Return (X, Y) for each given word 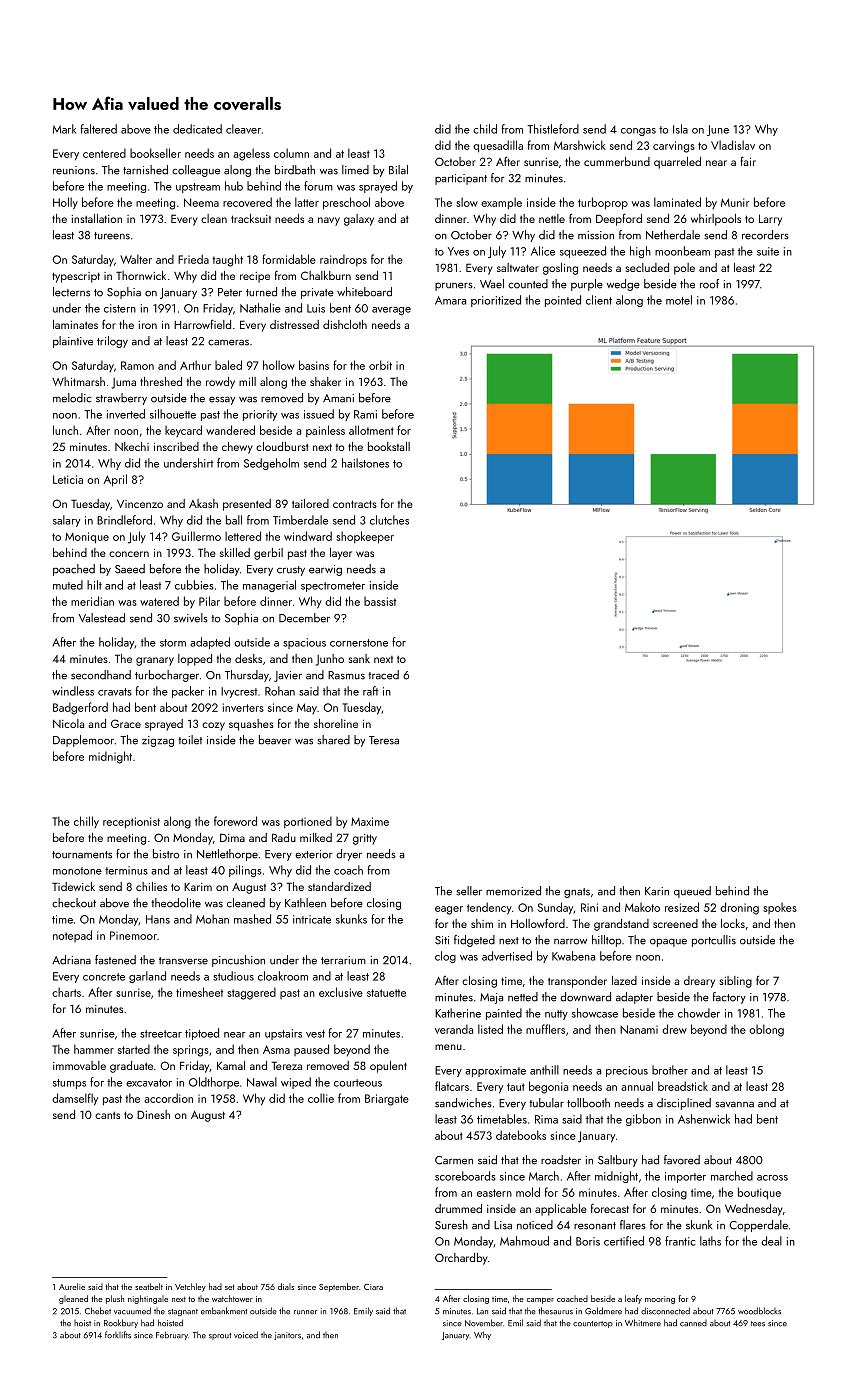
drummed (458, 1208)
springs (191, 1051)
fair (748, 161)
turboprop (603, 203)
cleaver (243, 129)
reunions (74, 170)
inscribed (176, 446)
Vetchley (190, 1287)
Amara (450, 300)
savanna (734, 1104)
